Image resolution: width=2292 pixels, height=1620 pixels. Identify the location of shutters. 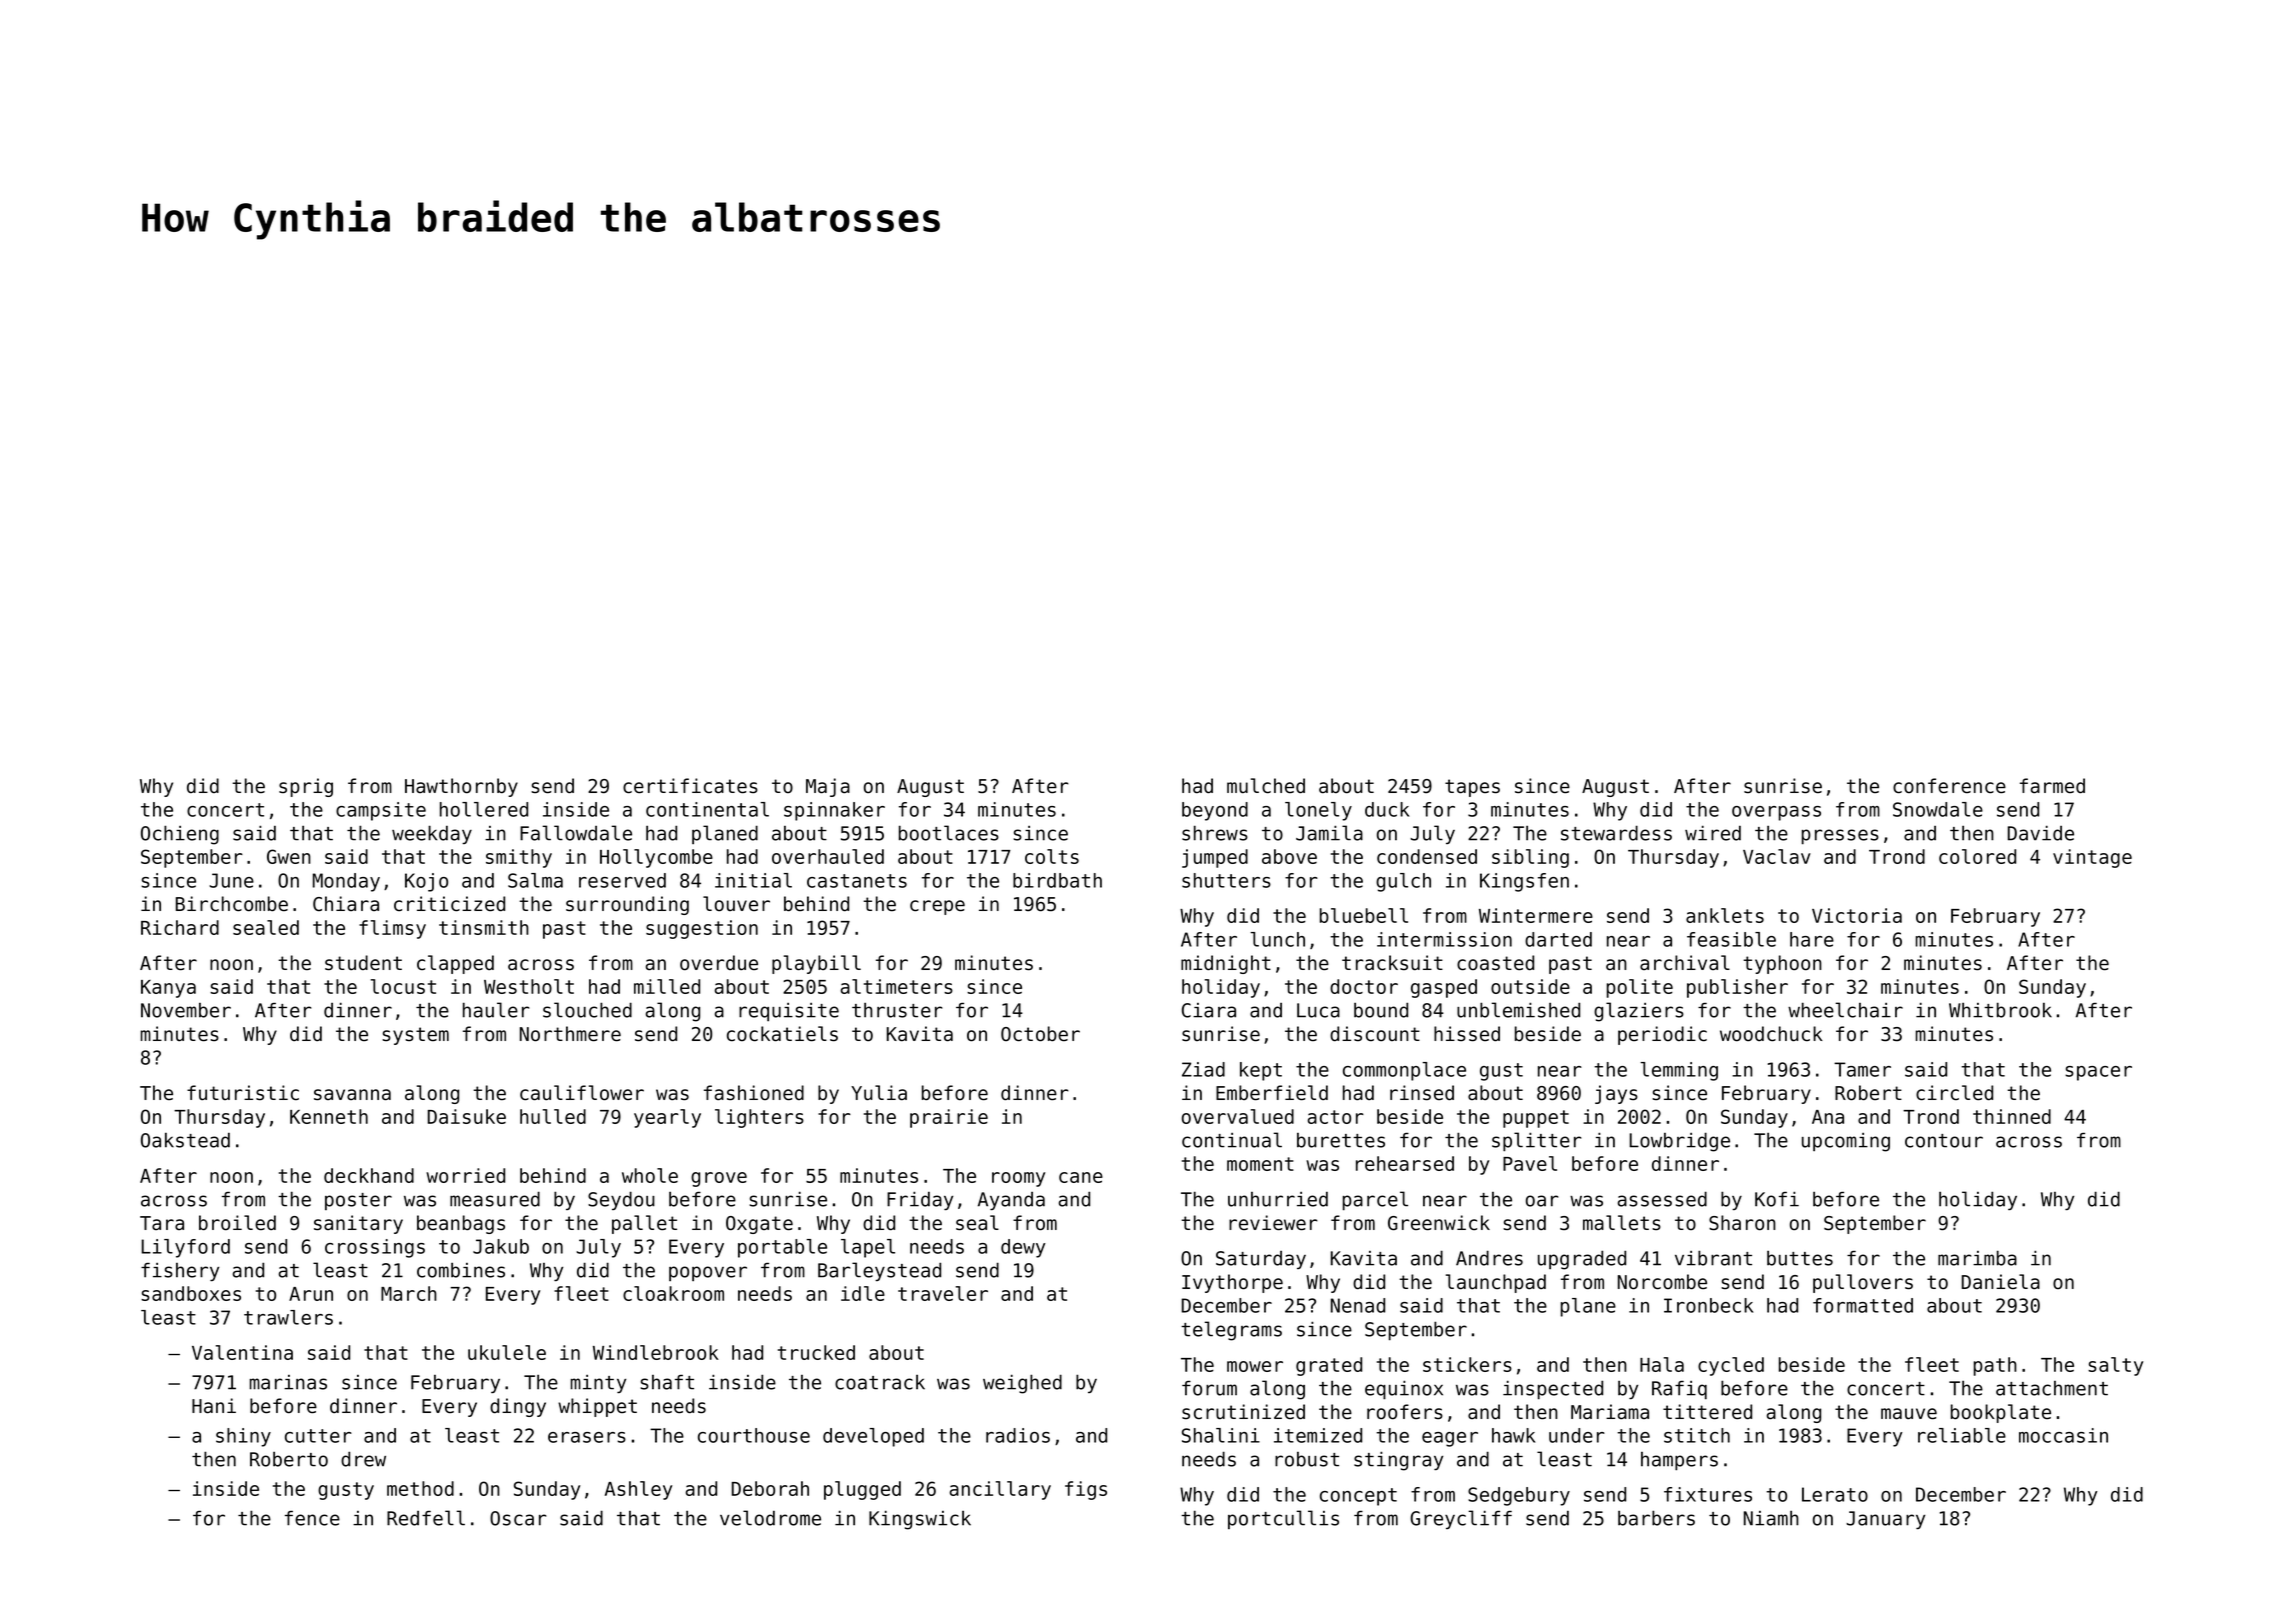
(1226, 880).
